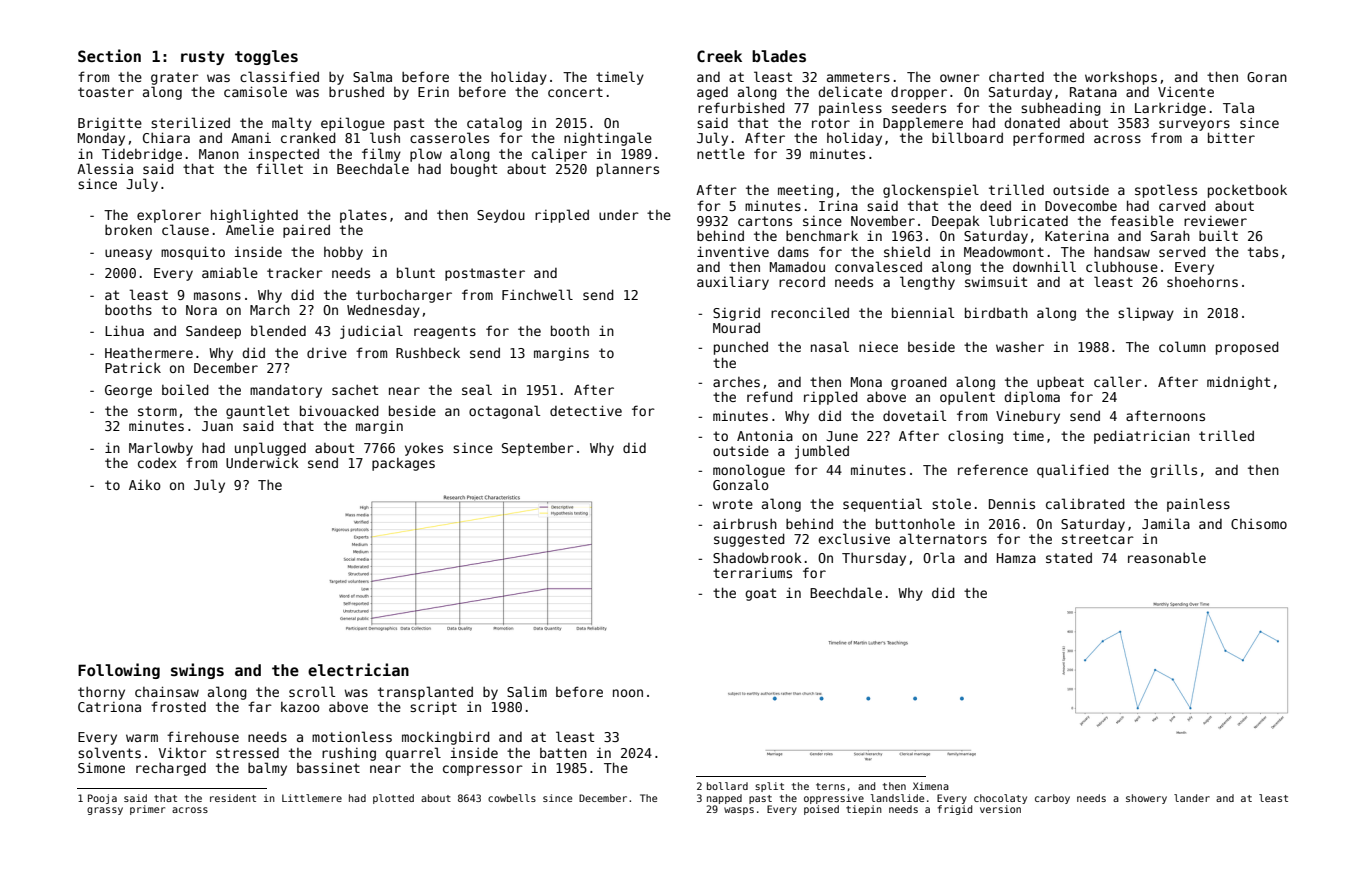 The height and width of the document is (887, 1372). What do you see at coordinates (477, 389) in the document?
I see `seal` at bounding box center [477, 389].
